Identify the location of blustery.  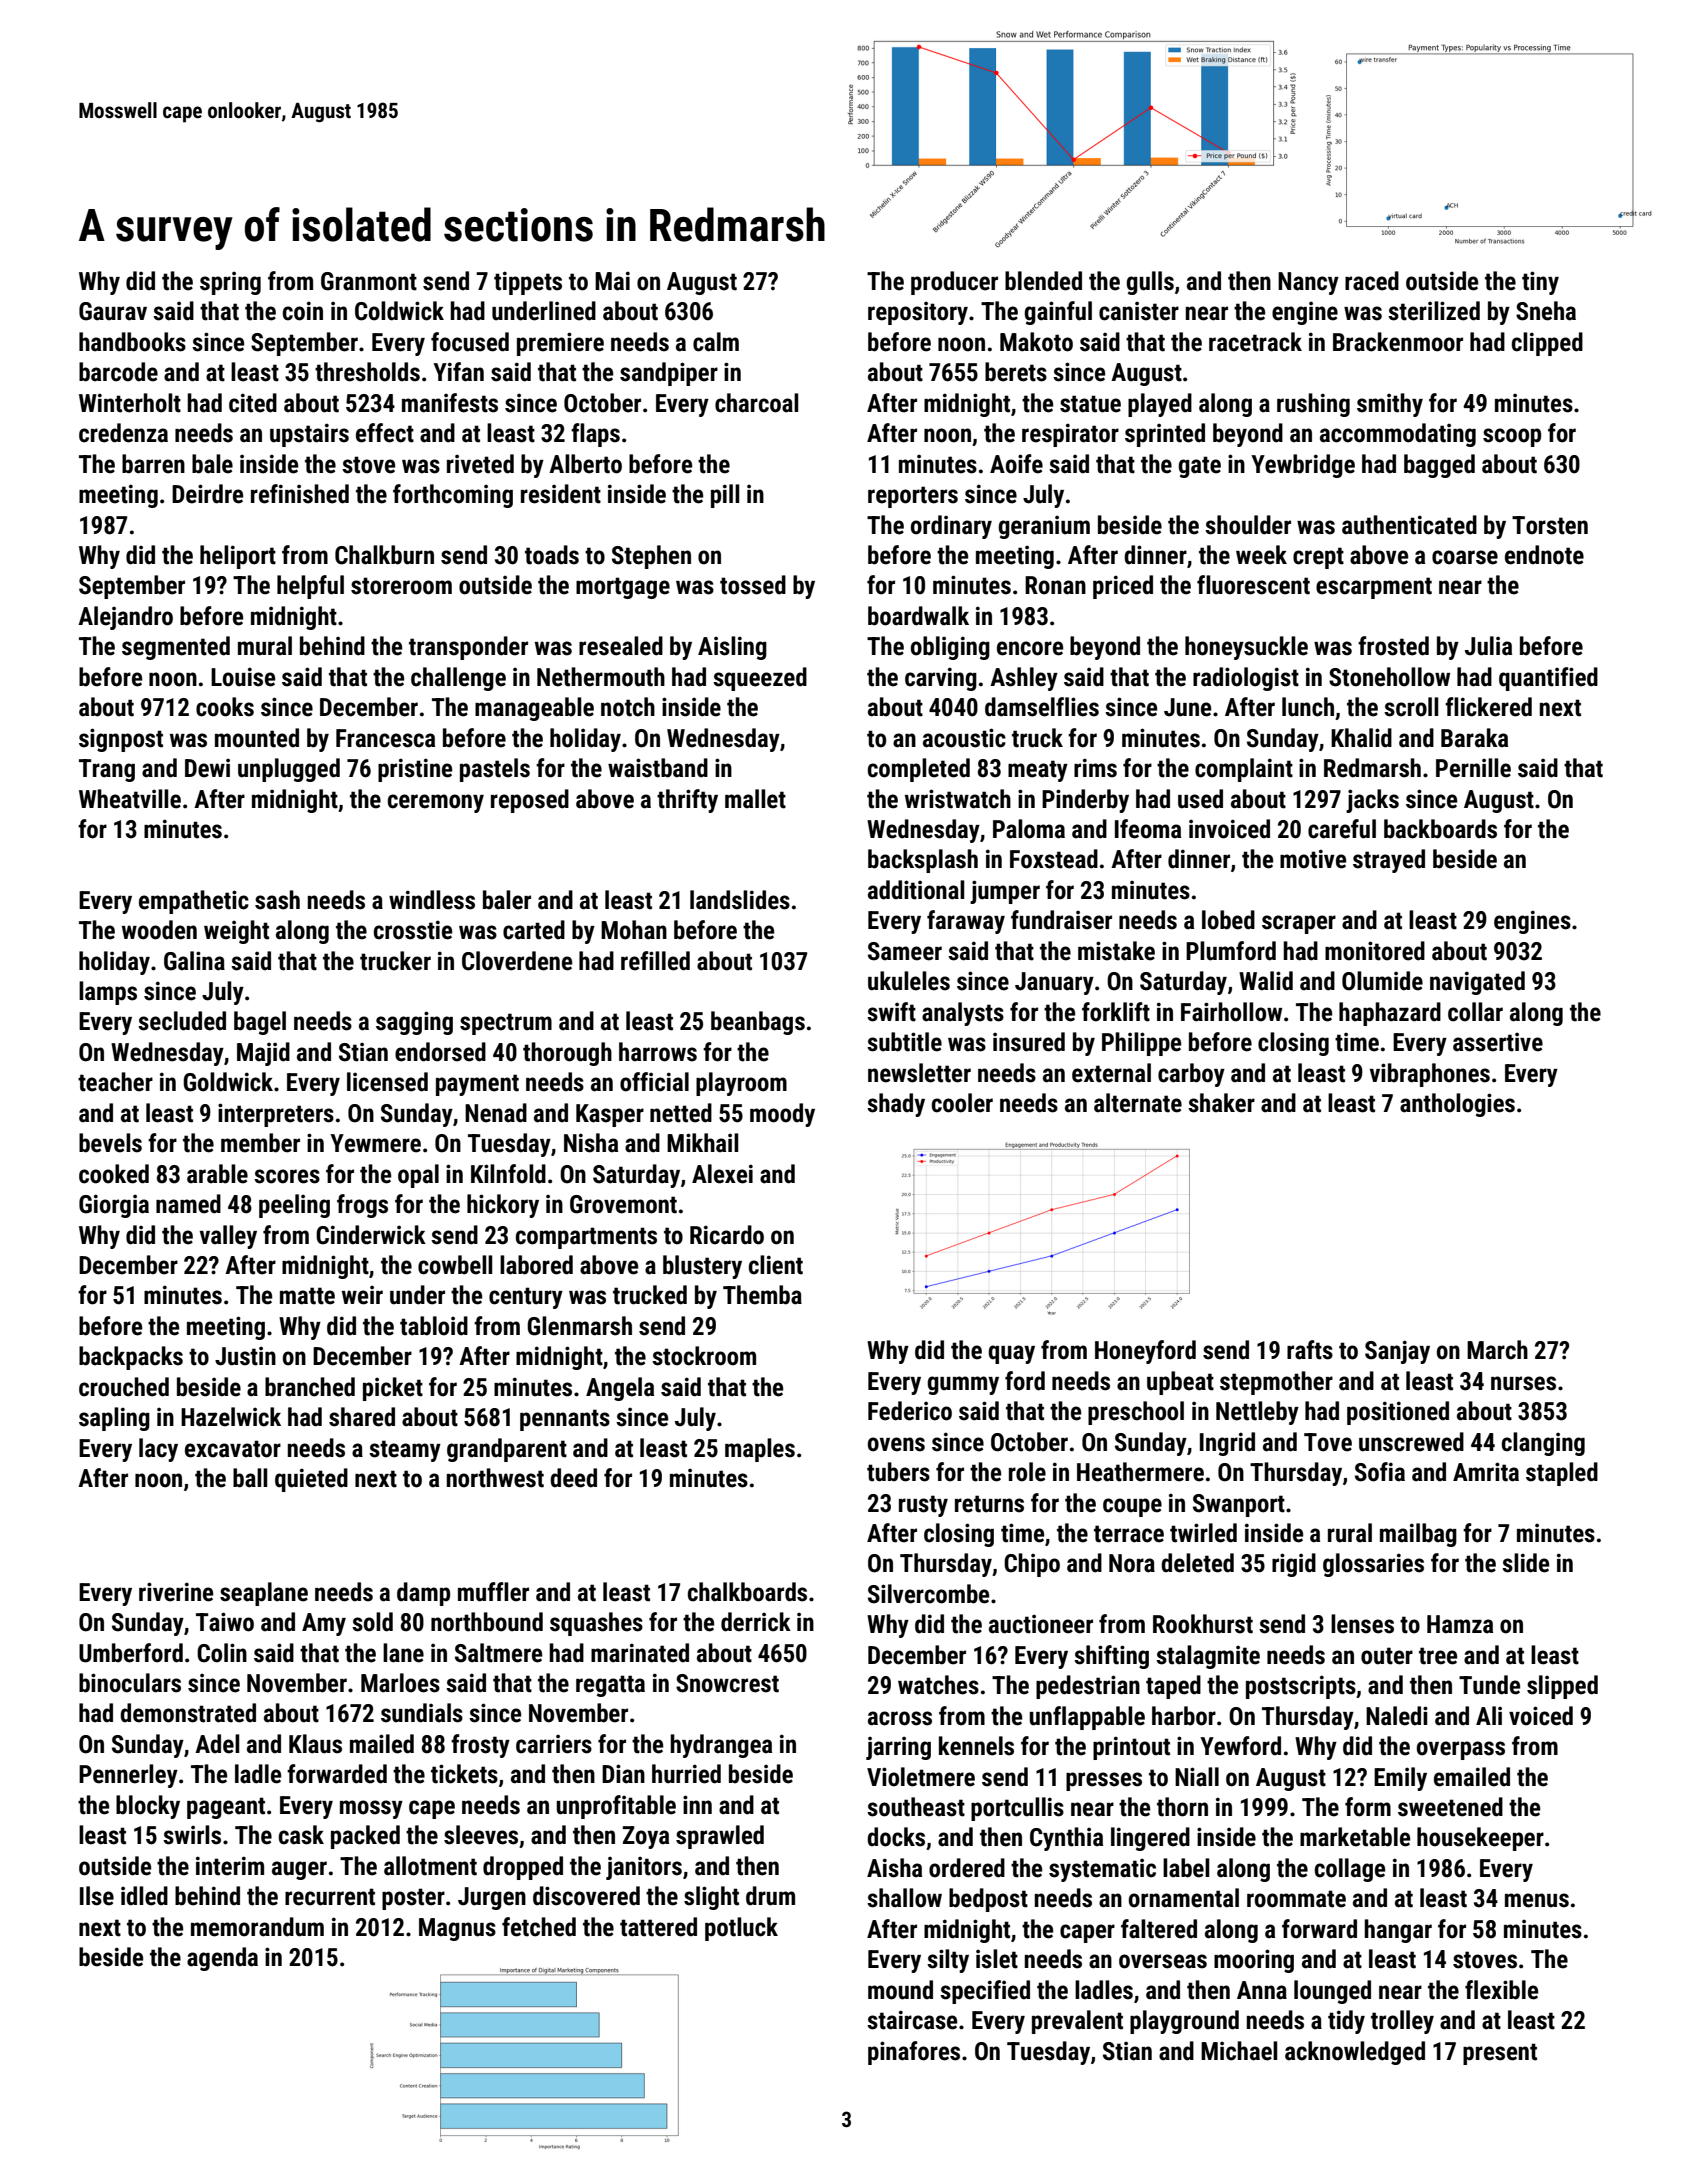
(702, 1267).
